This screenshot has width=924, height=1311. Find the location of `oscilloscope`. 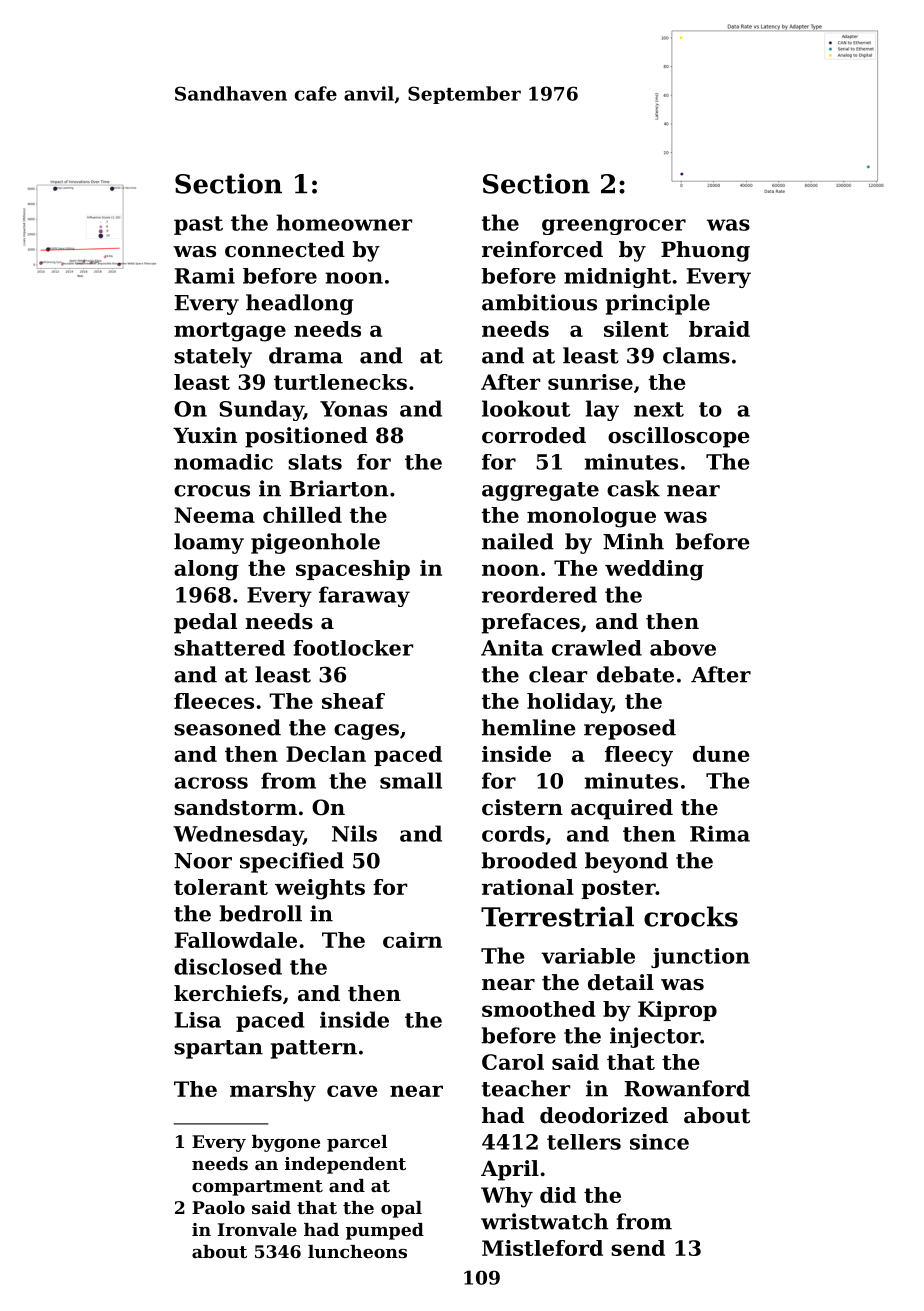

oscilloscope is located at coordinates (679, 437).
